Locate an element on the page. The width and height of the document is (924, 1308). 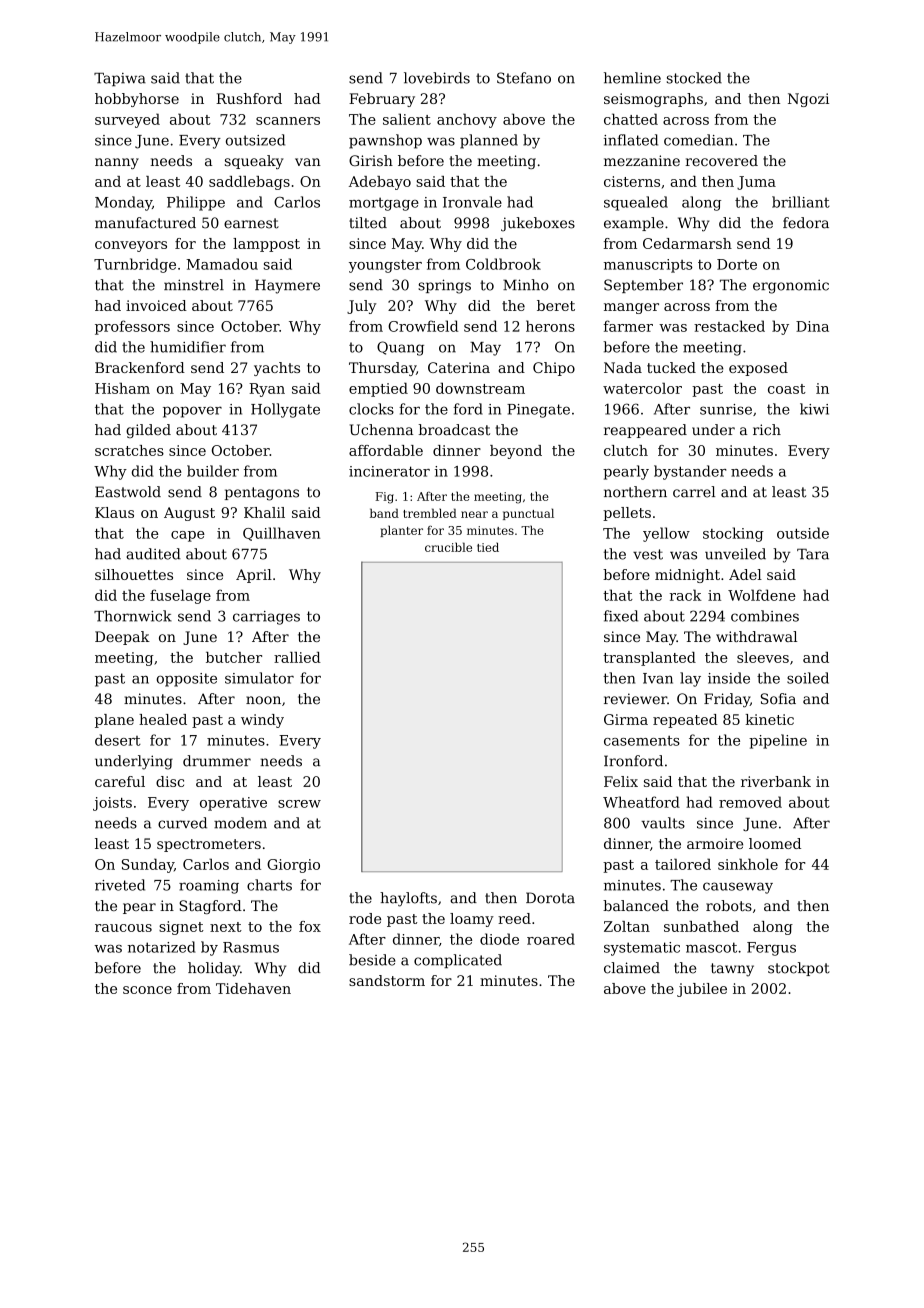
seismographs is located at coordinates (653, 100).
